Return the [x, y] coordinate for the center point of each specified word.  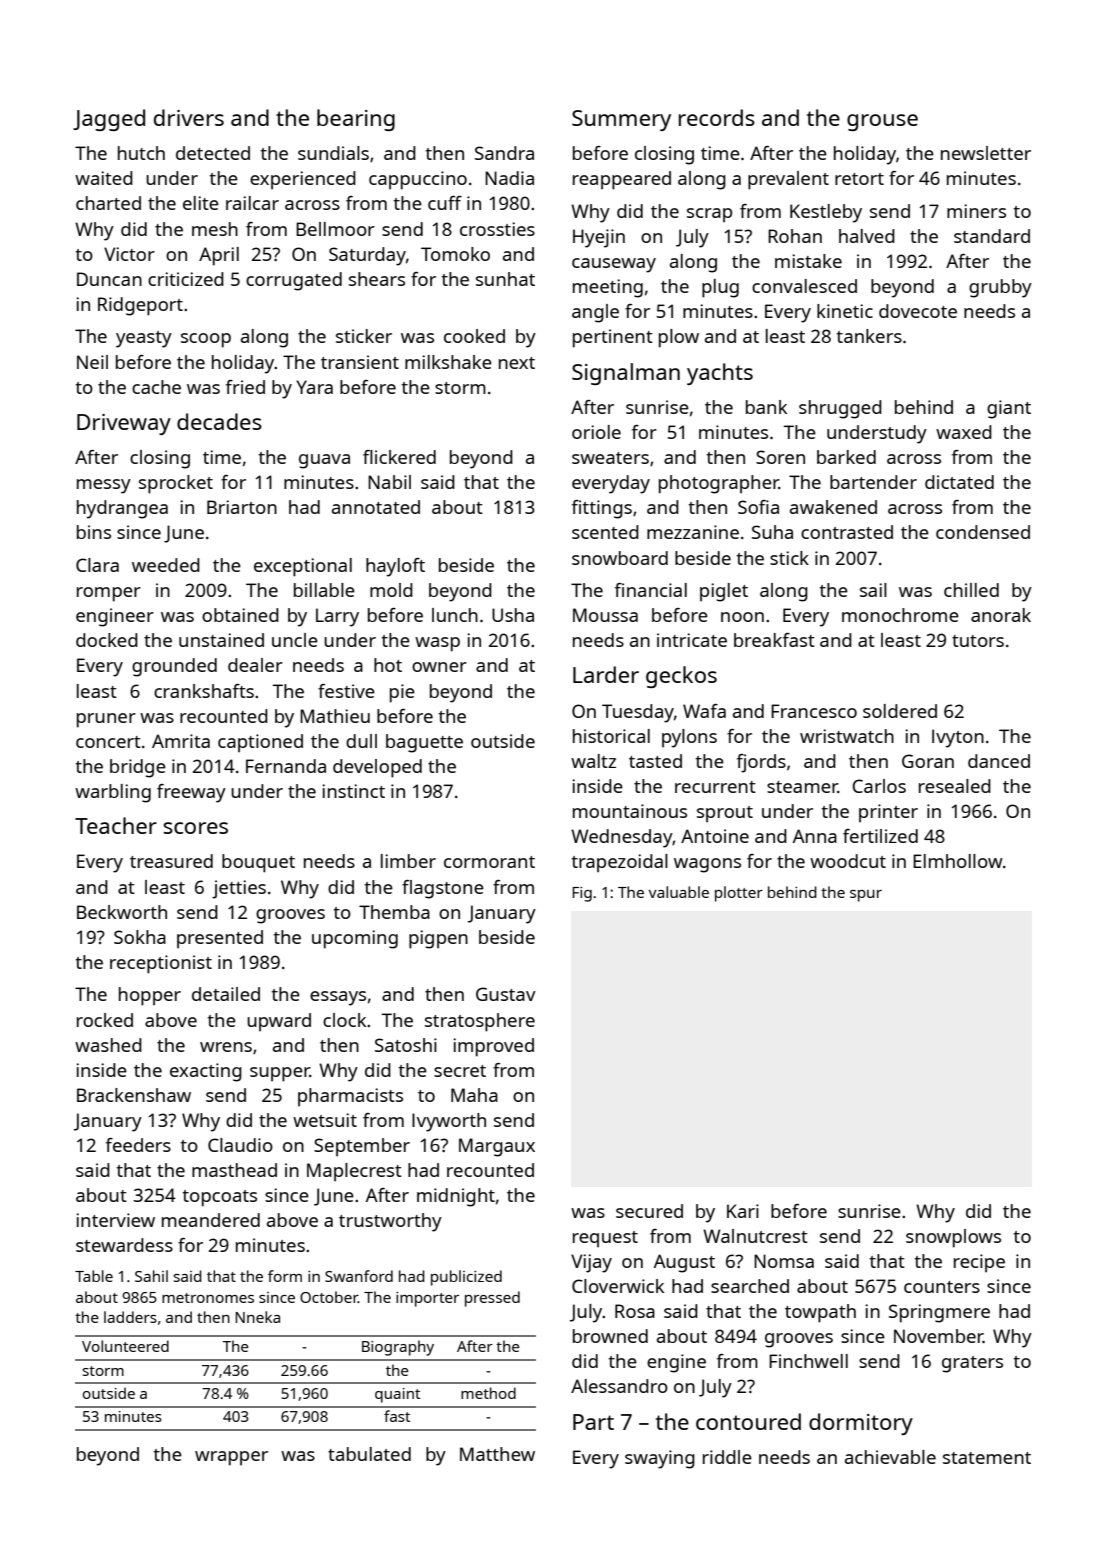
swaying [660, 1459]
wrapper [231, 1458]
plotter [739, 894]
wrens [226, 1047]
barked [846, 457]
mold [391, 590]
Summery [621, 120]
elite [201, 203]
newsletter [986, 153]
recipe [979, 1263]
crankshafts [204, 691]
